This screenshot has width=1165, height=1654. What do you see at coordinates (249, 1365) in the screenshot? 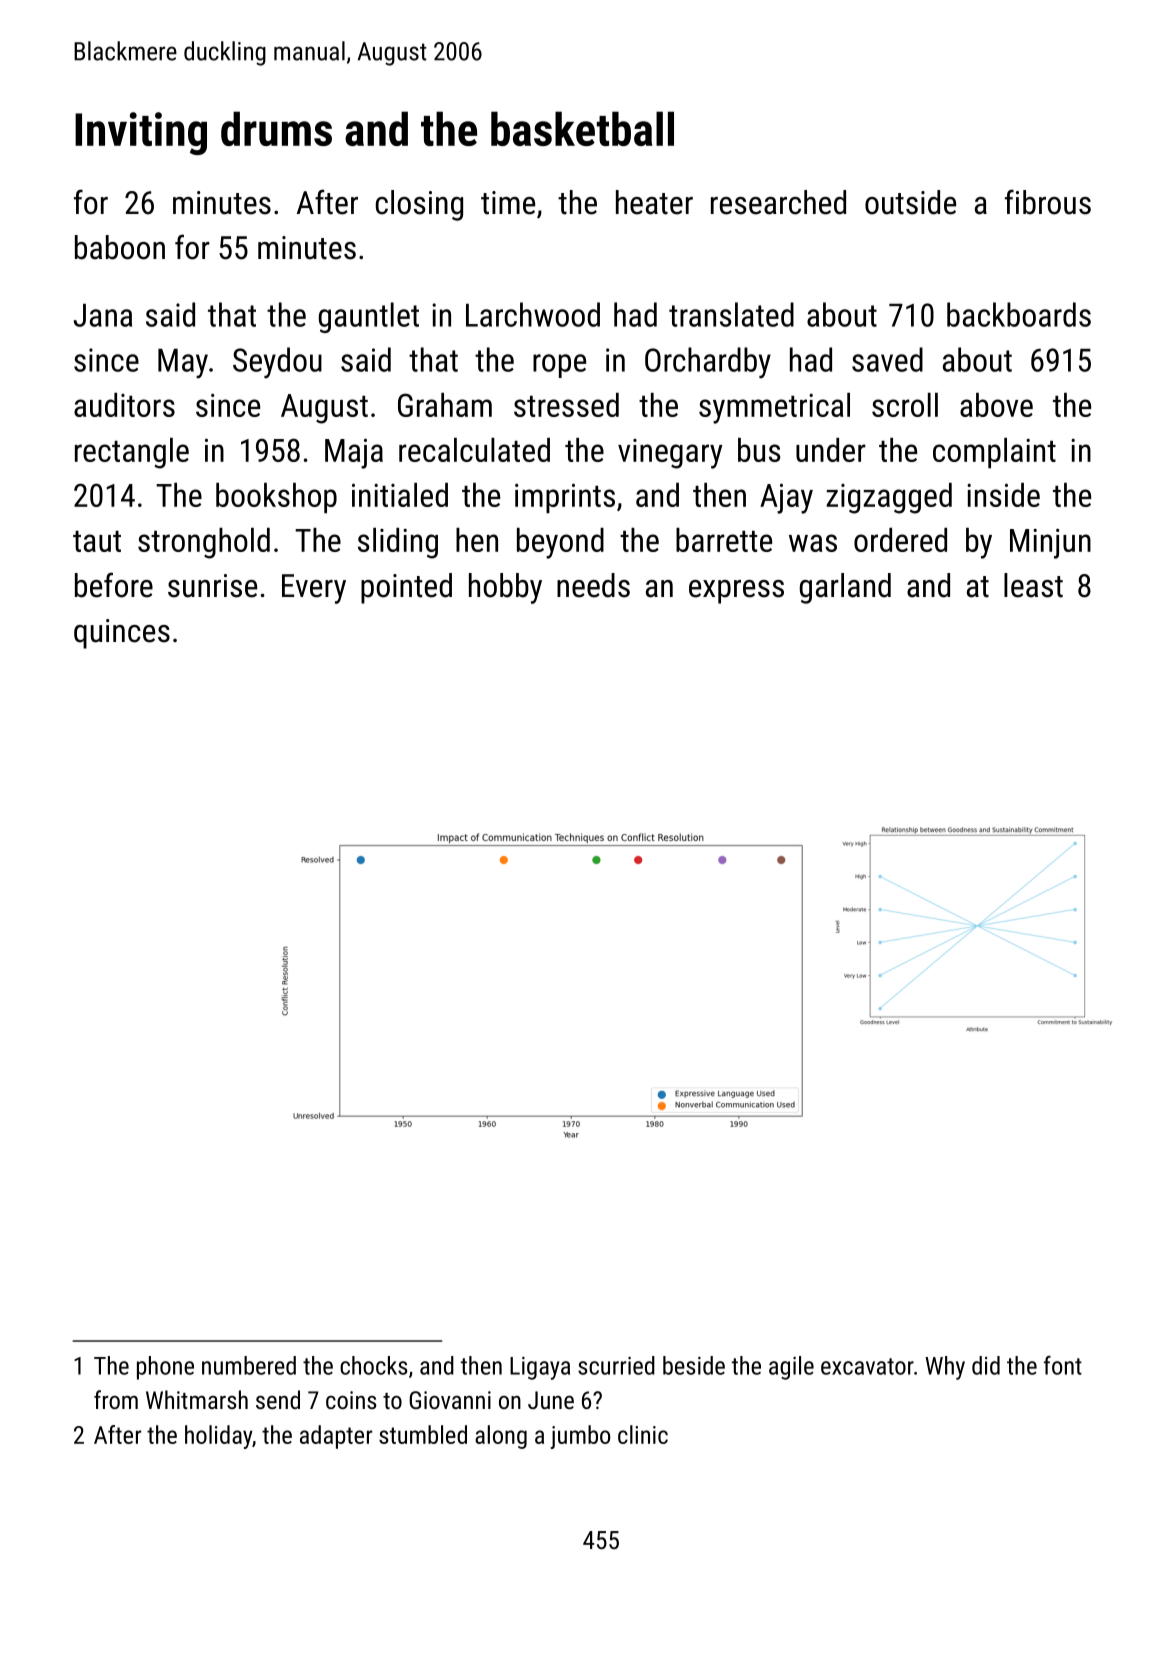
I see `numbered` at bounding box center [249, 1365].
